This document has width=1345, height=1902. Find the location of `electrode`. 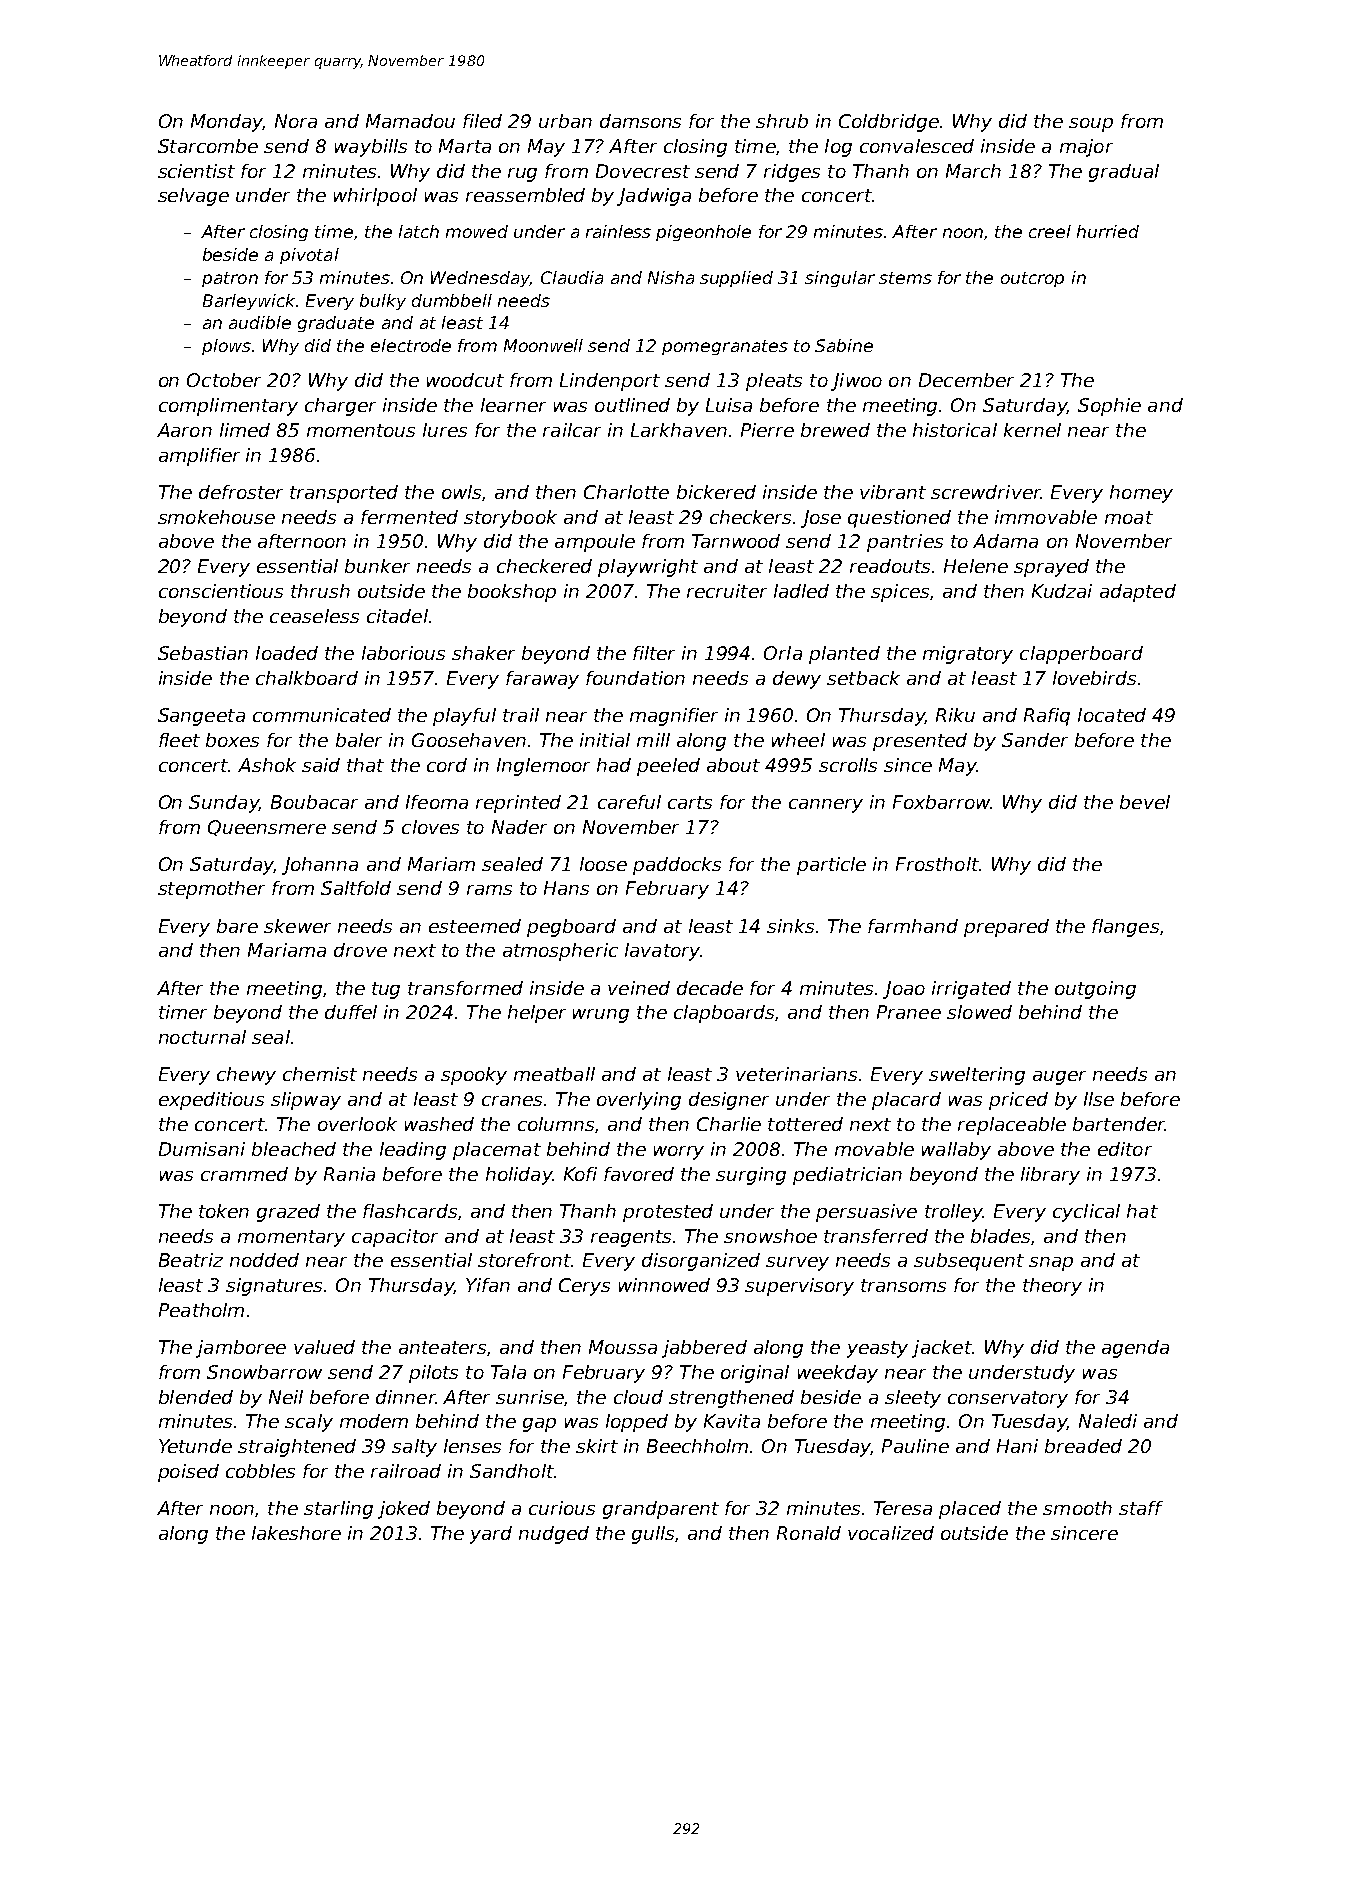

electrode is located at coordinates (411, 345).
